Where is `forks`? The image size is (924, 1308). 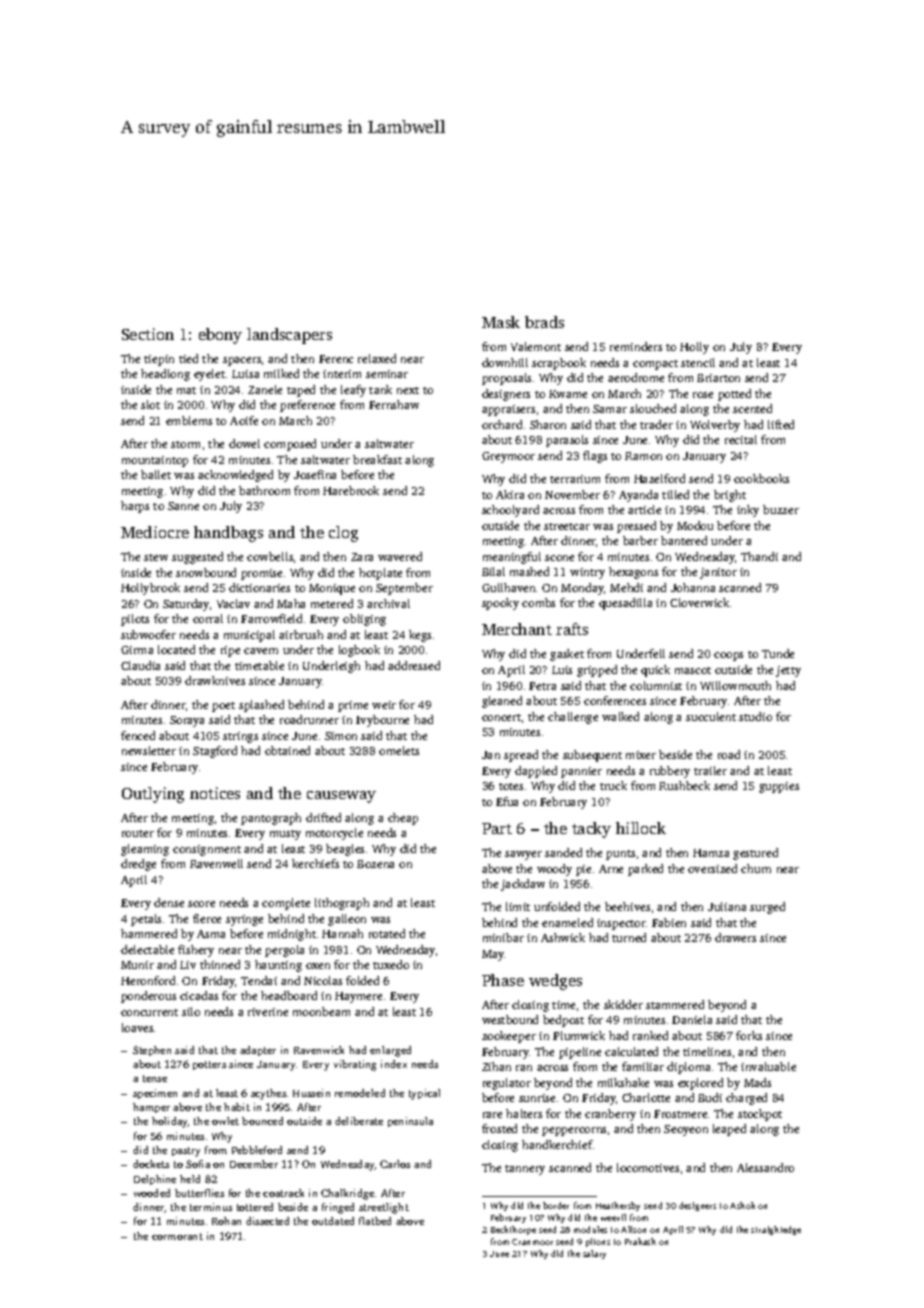 forks is located at coordinates (749, 1035).
